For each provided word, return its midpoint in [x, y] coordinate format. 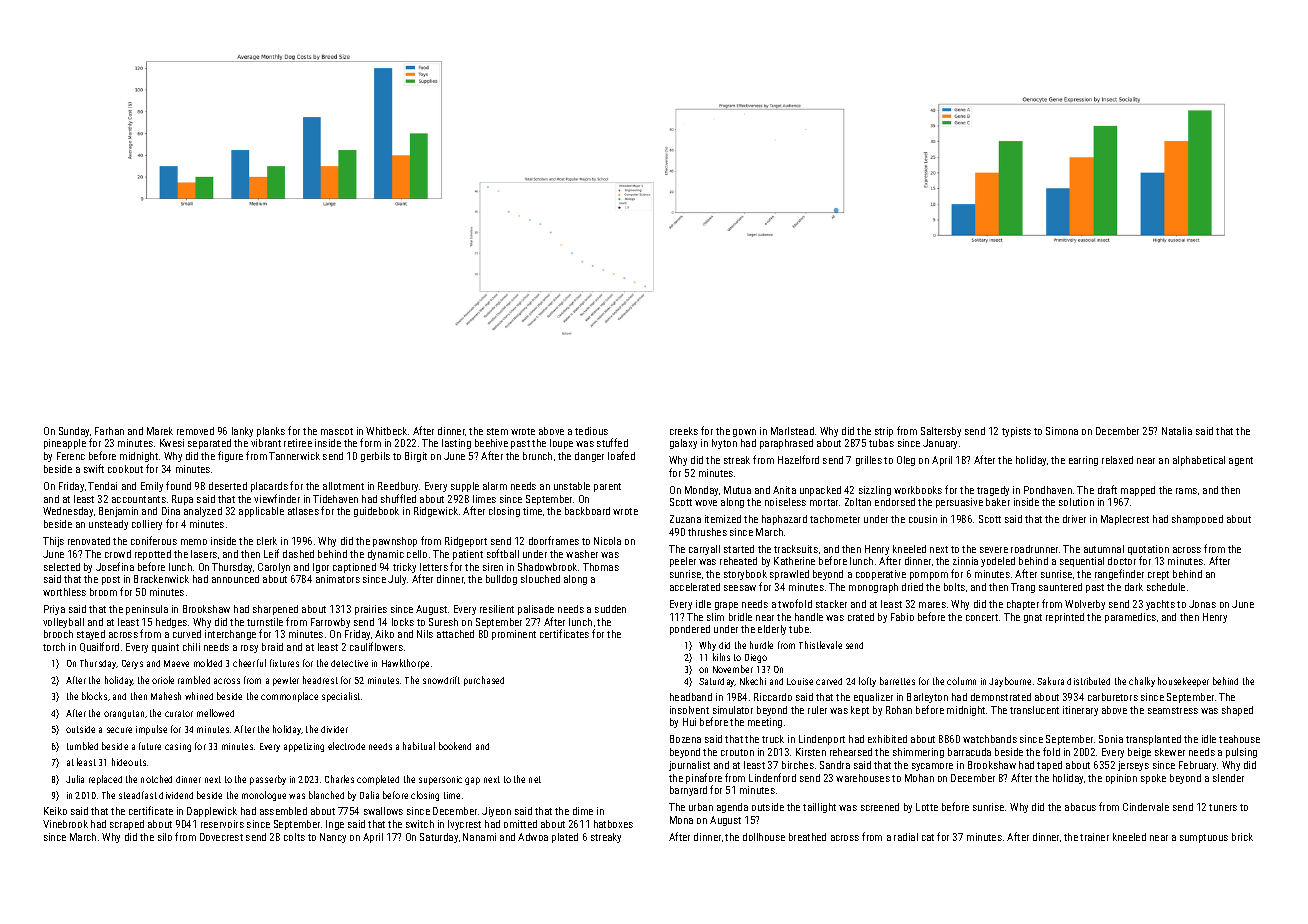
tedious [591, 431]
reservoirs [222, 824]
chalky [1142, 682]
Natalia [1177, 431]
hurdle [761, 645]
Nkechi [753, 681]
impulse [151, 730]
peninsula [147, 610]
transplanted [1153, 740]
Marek [160, 431]
